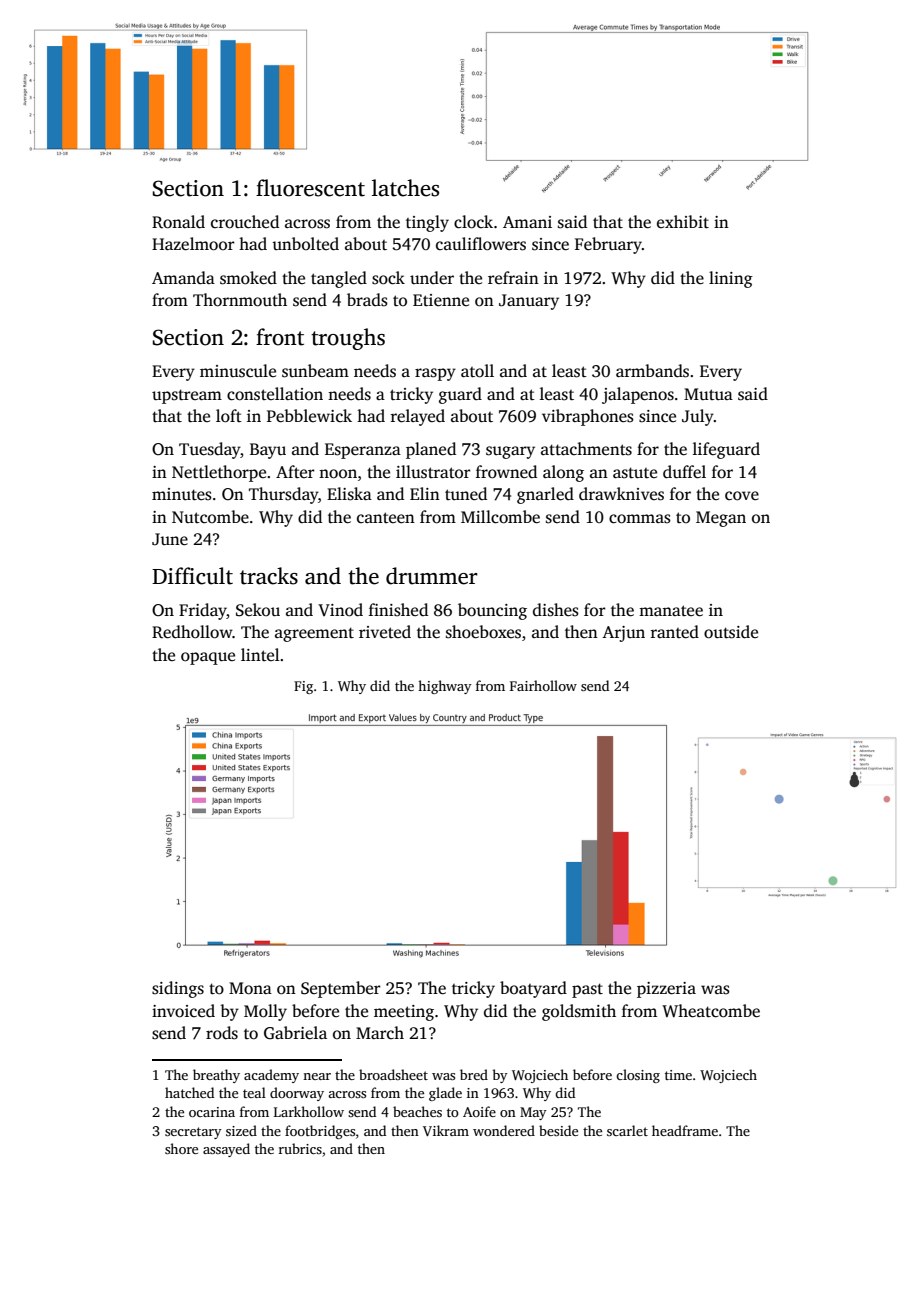  What do you see at coordinates (473, 222) in the document?
I see `clock` at bounding box center [473, 222].
